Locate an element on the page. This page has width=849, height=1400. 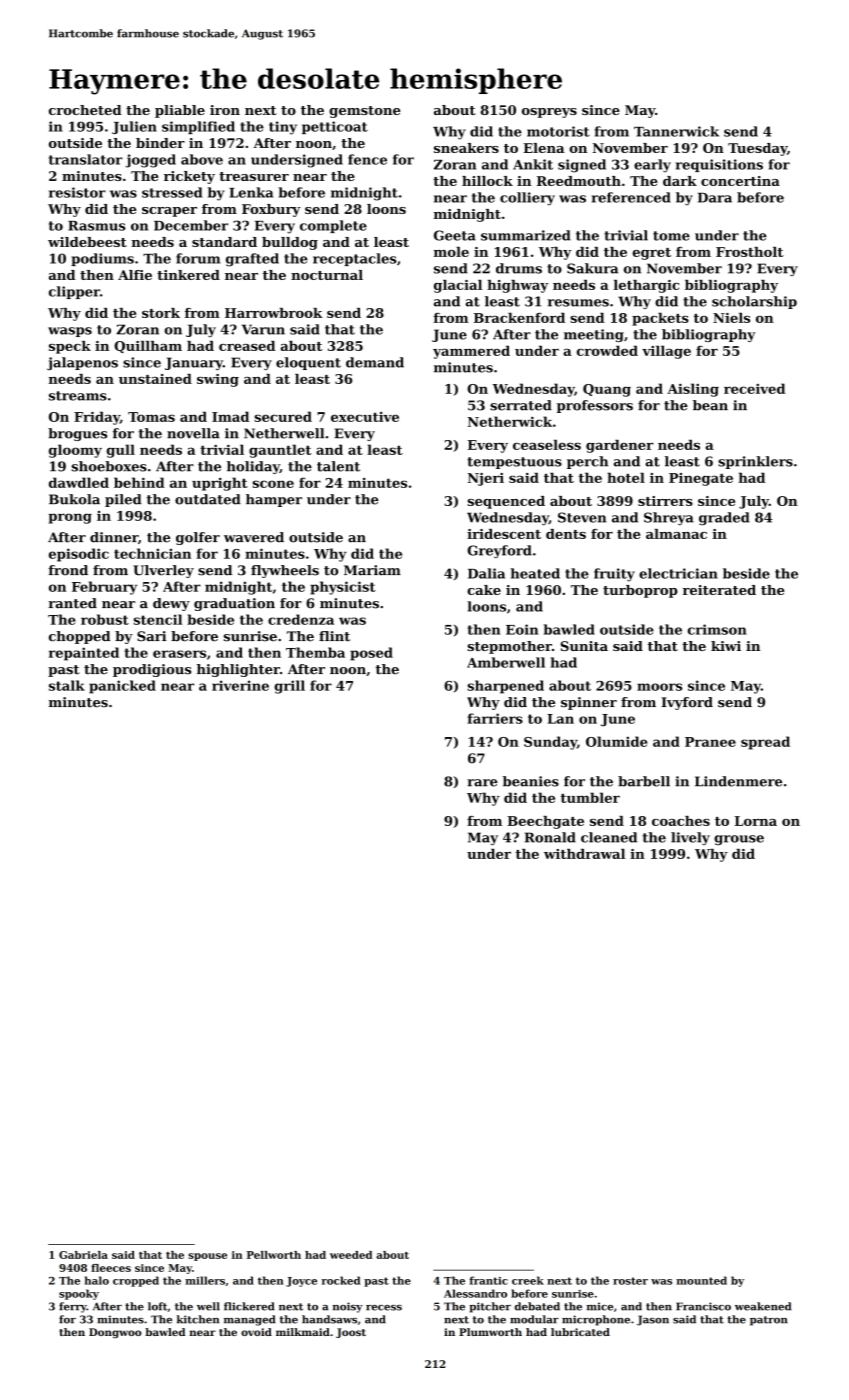
Tannerwick is located at coordinates (676, 131).
